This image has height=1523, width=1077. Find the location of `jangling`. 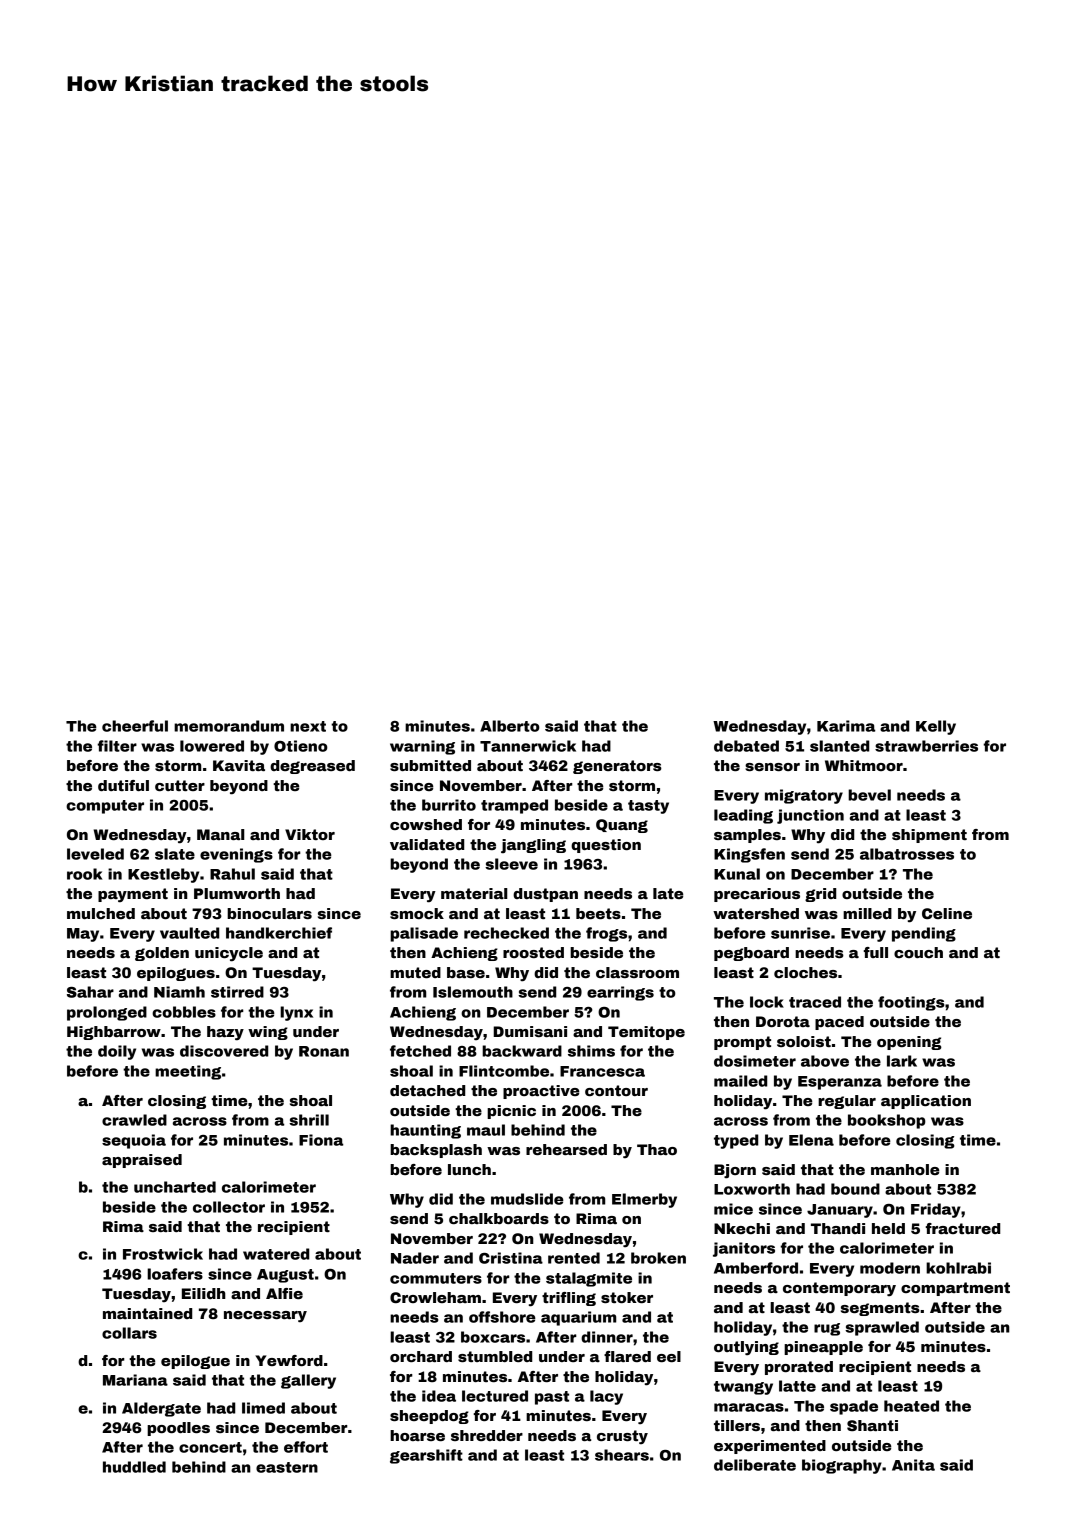

jangling is located at coordinates (533, 846).
